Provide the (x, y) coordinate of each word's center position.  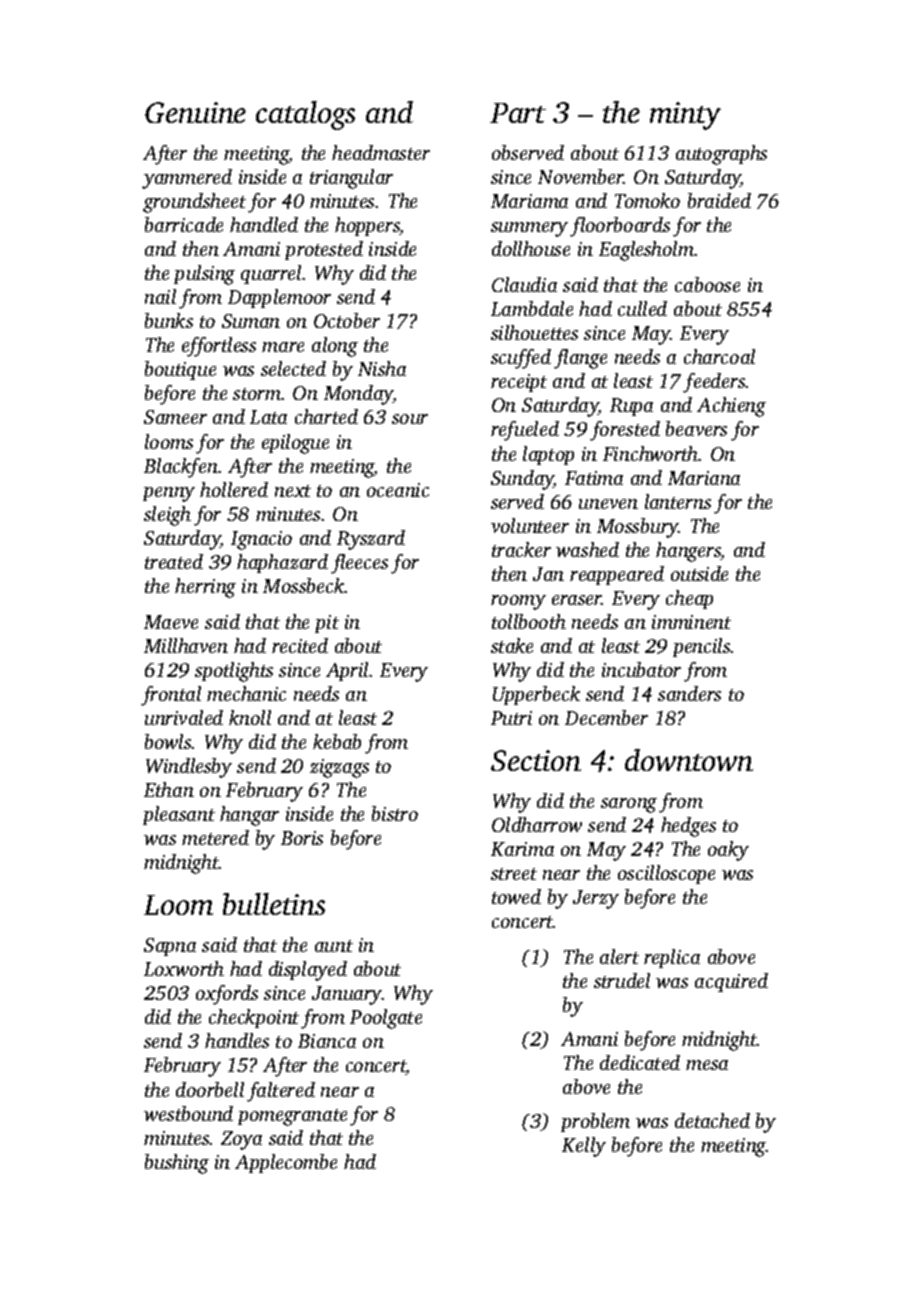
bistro (395, 813)
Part (518, 113)
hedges (688, 827)
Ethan (169, 789)
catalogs (305, 115)
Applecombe (286, 1163)
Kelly (584, 1147)
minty (685, 116)
